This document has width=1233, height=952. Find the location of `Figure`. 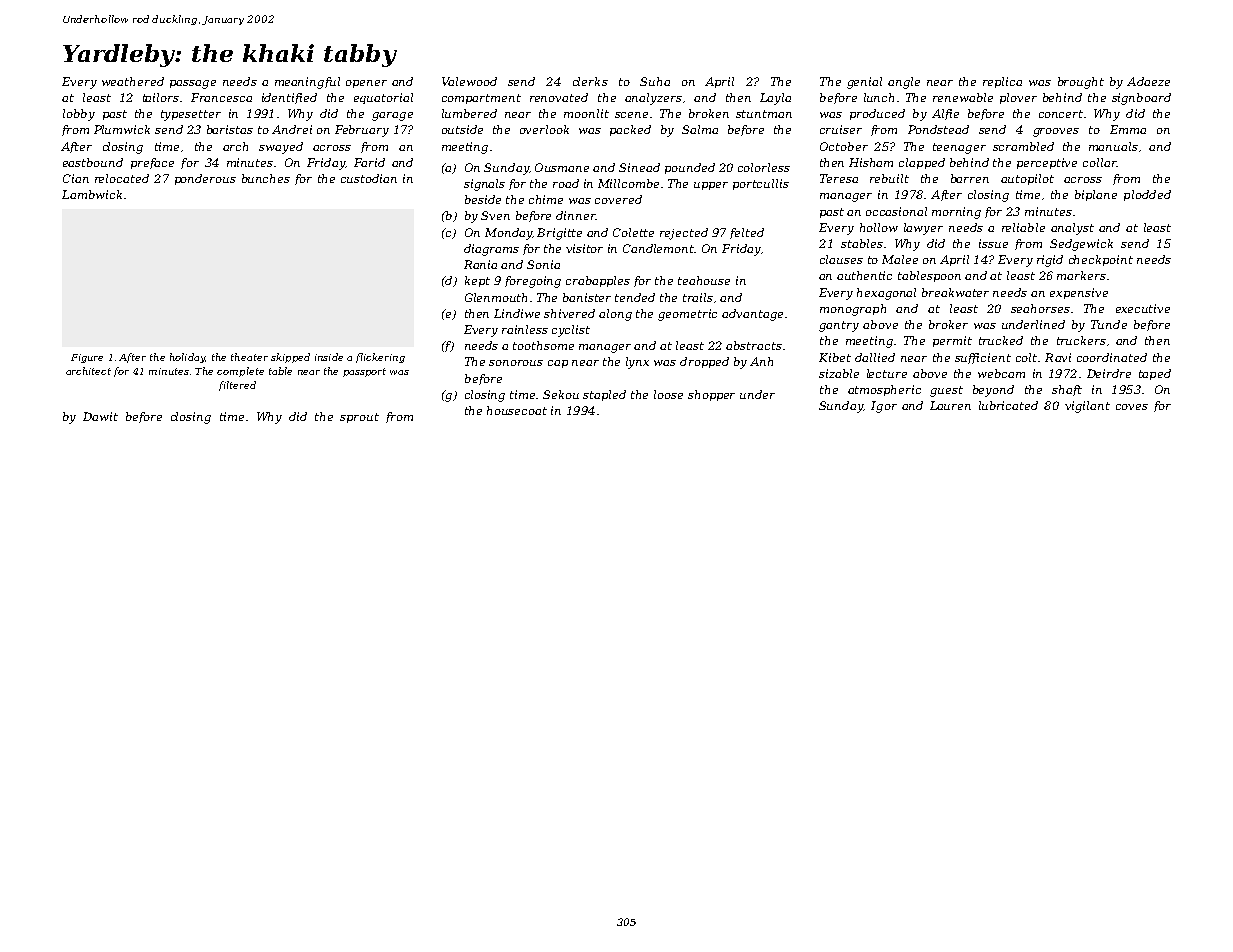

Figure is located at coordinates (87, 358).
